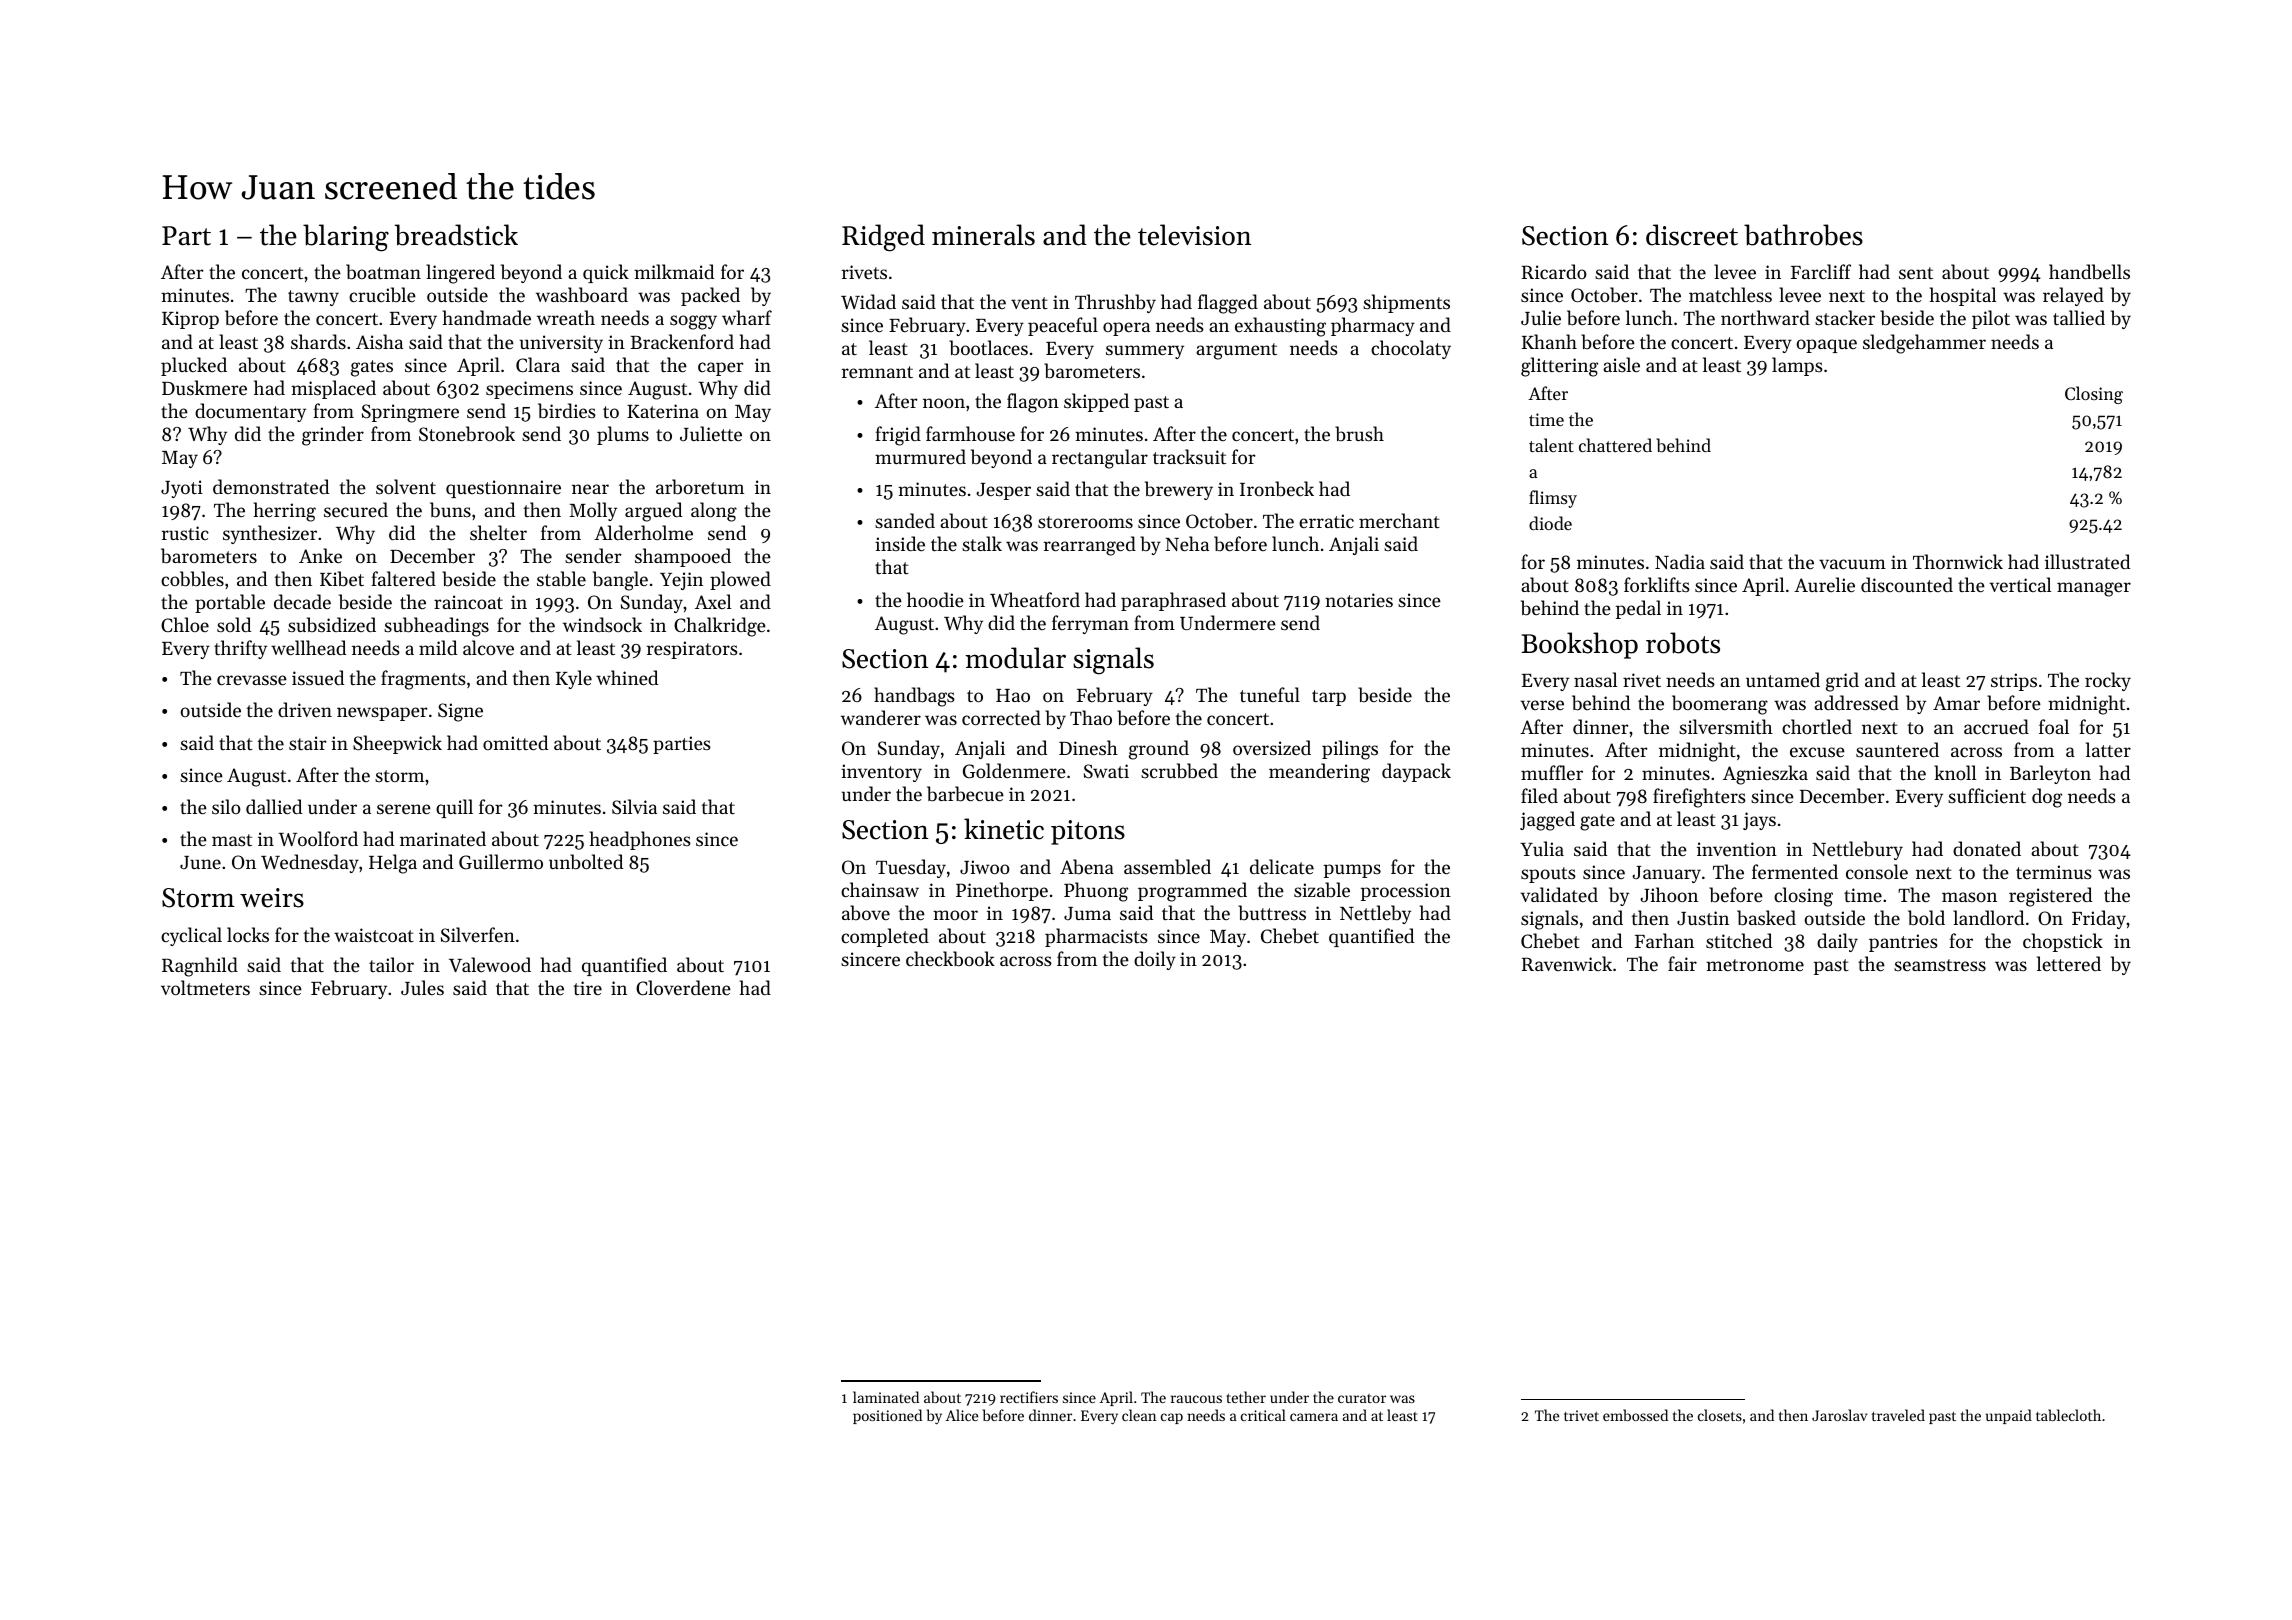  What do you see at coordinates (887, 1416) in the page?
I see `positioned` at bounding box center [887, 1416].
